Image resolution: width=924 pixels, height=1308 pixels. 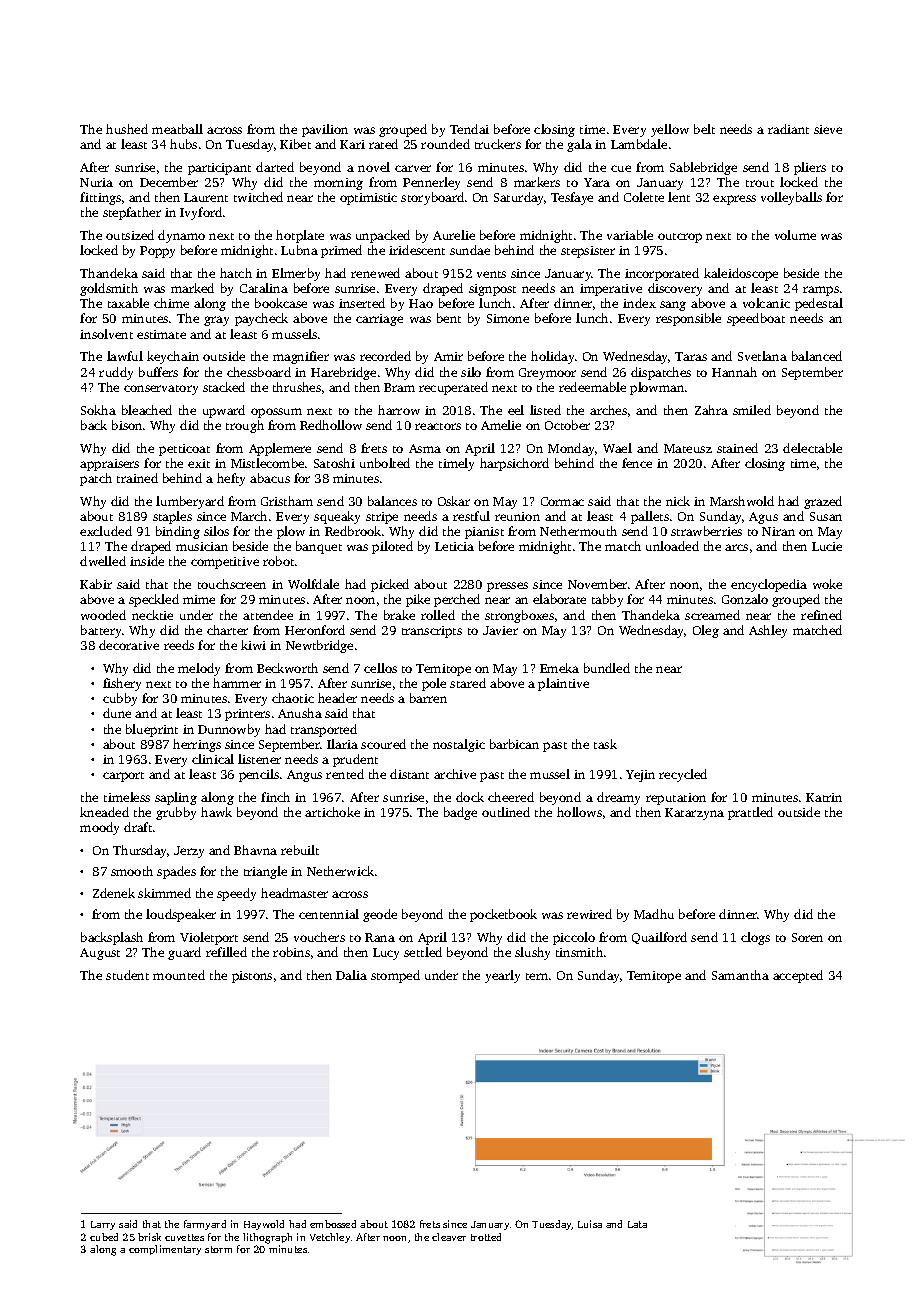 What do you see at coordinates (469, 129) in the screenshot?
I see `Tendai` at bounding box center [469, 129].
